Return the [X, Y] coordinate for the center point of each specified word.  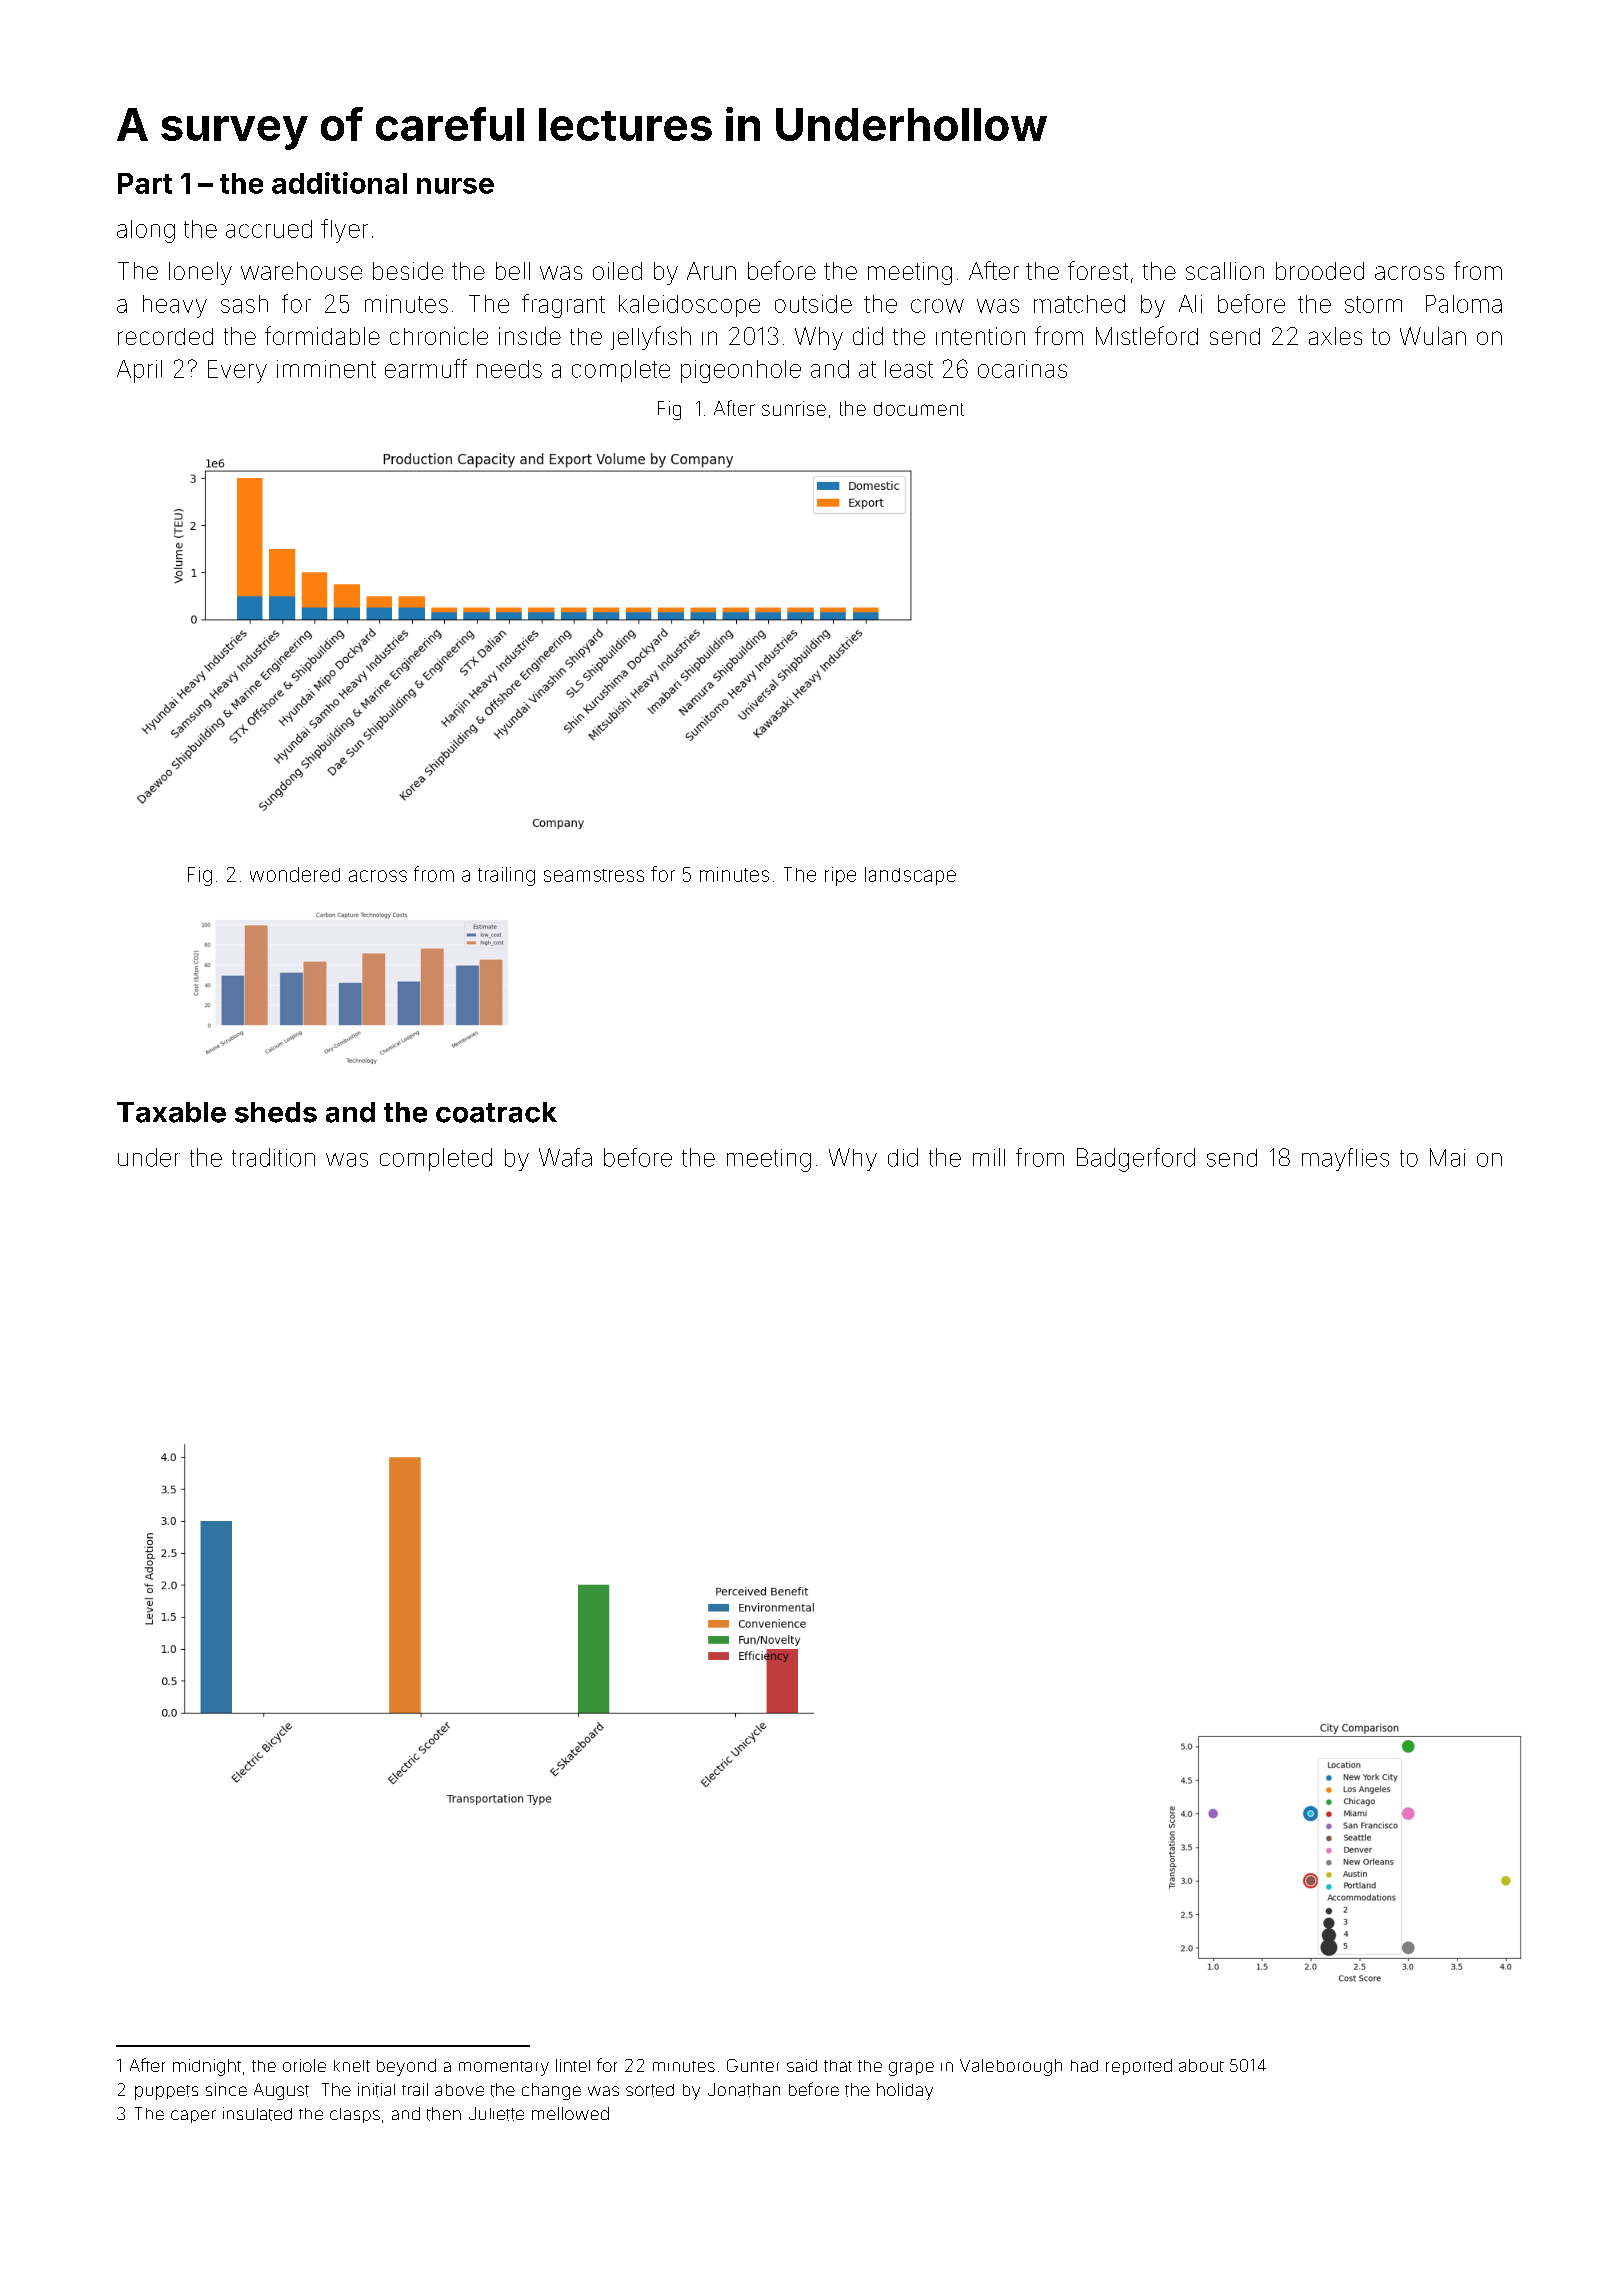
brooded [1320, 271]
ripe [840, 876]
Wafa [565, 1157]
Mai [1447, 1157]
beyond [406, 2067]
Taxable [171, 1112]
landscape [910, 876]
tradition [273, 1157]
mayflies [1345, 1159]
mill [989, 1157]
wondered [295, 874]
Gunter [753, 2065]
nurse [455, 186]
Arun [711, 271]
